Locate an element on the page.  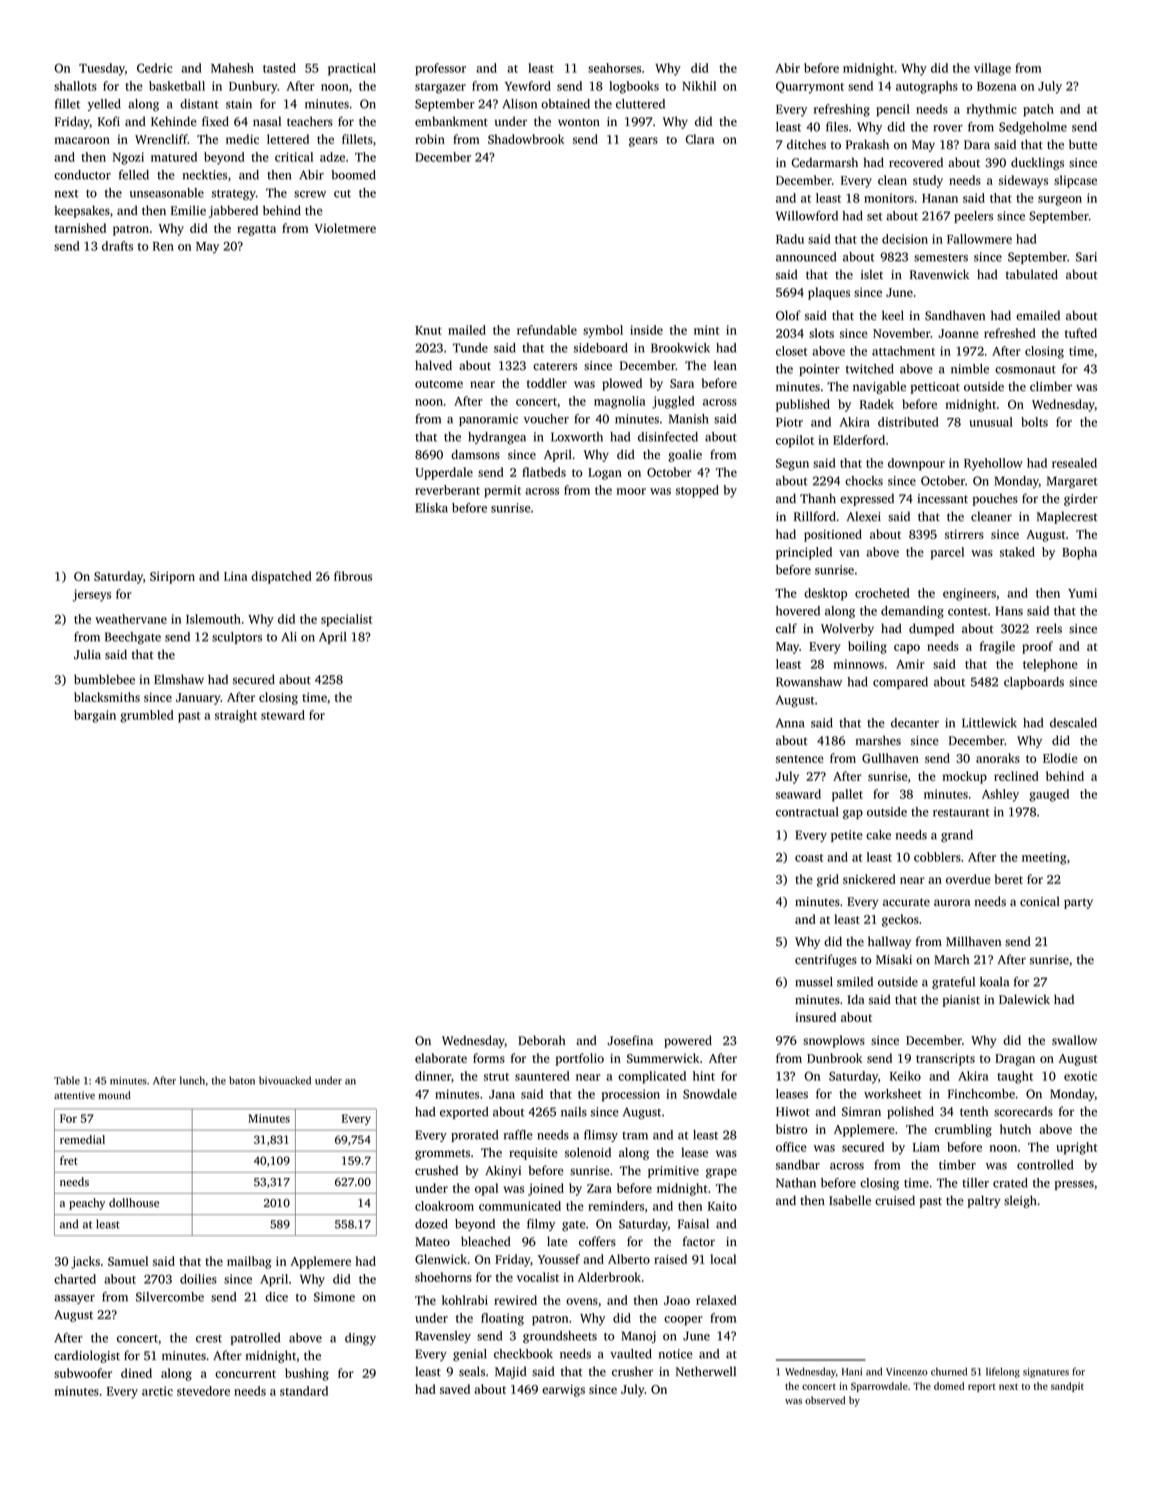
calf is located at coordinates (786, 628).
